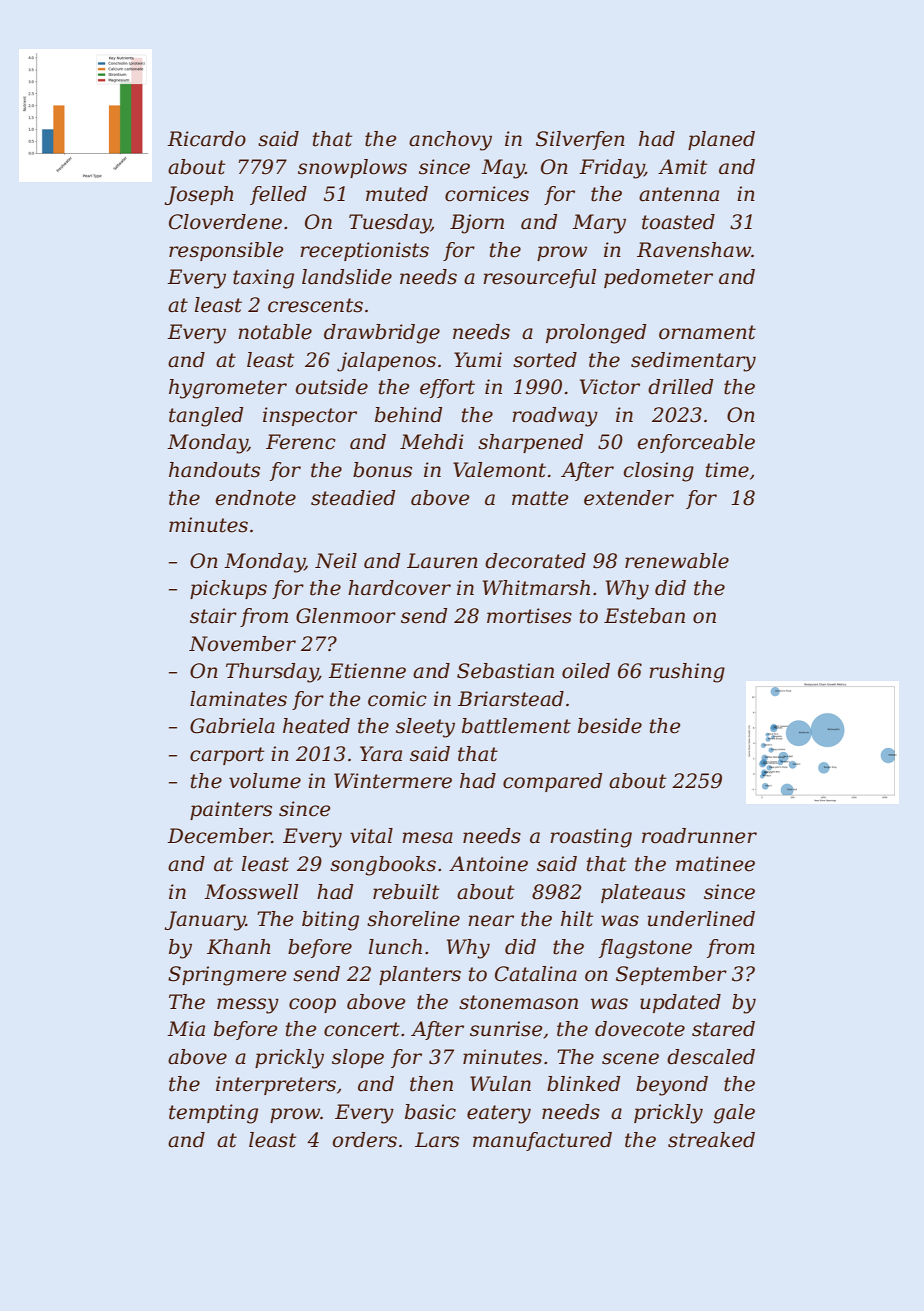  Describe the element at coordinates (275, 332) in the screenshot. I see `notable` at that location.
